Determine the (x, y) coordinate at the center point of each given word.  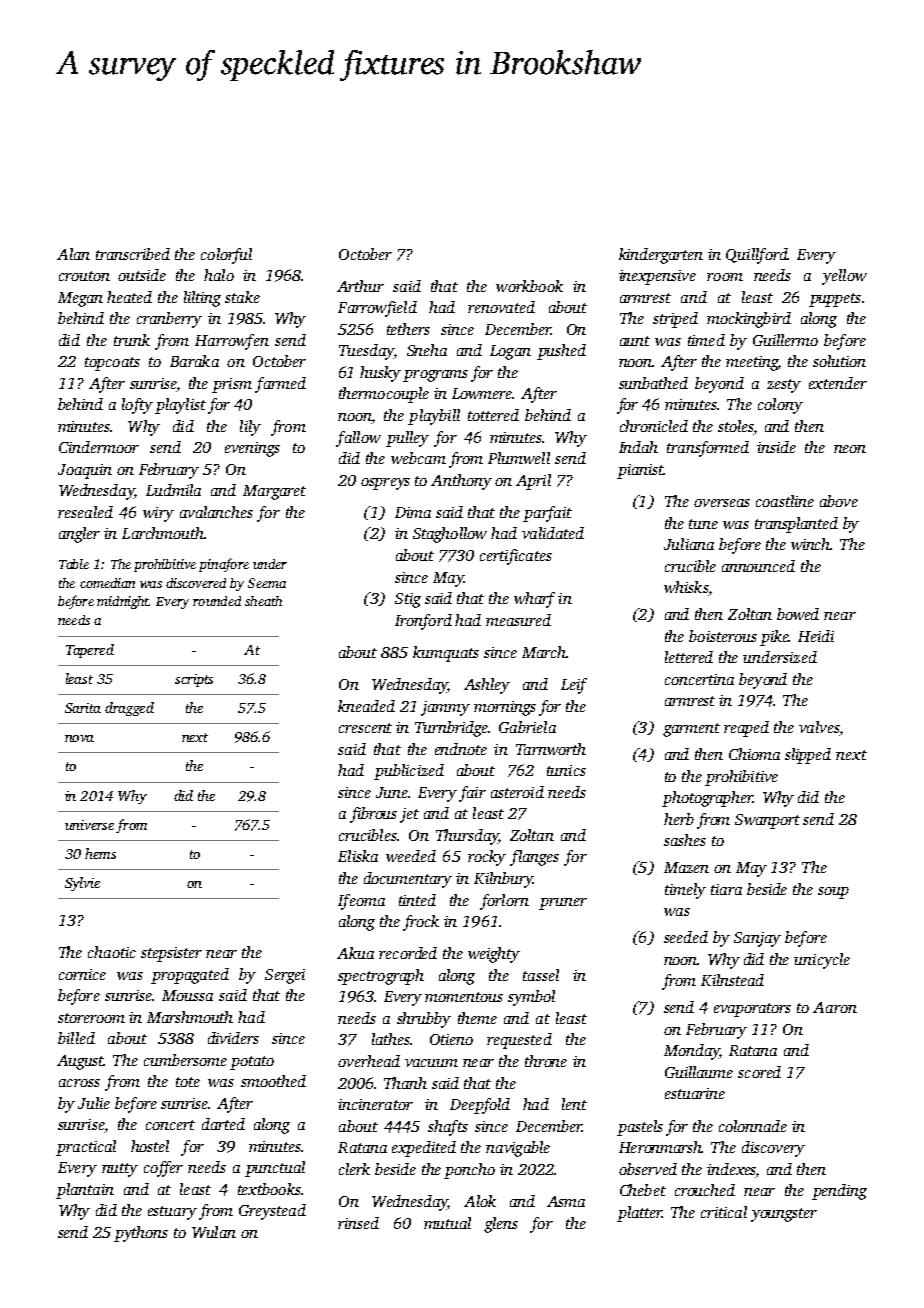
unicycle (822, 961)
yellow (844, 277)
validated (553, 533)
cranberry (169, 320)
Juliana (689, 544)
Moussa (187, 995)
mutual (447, 1223)
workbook (529, 286)
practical (86, 1148)
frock (421, 923)
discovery (773, 1149)
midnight (123, 602)
